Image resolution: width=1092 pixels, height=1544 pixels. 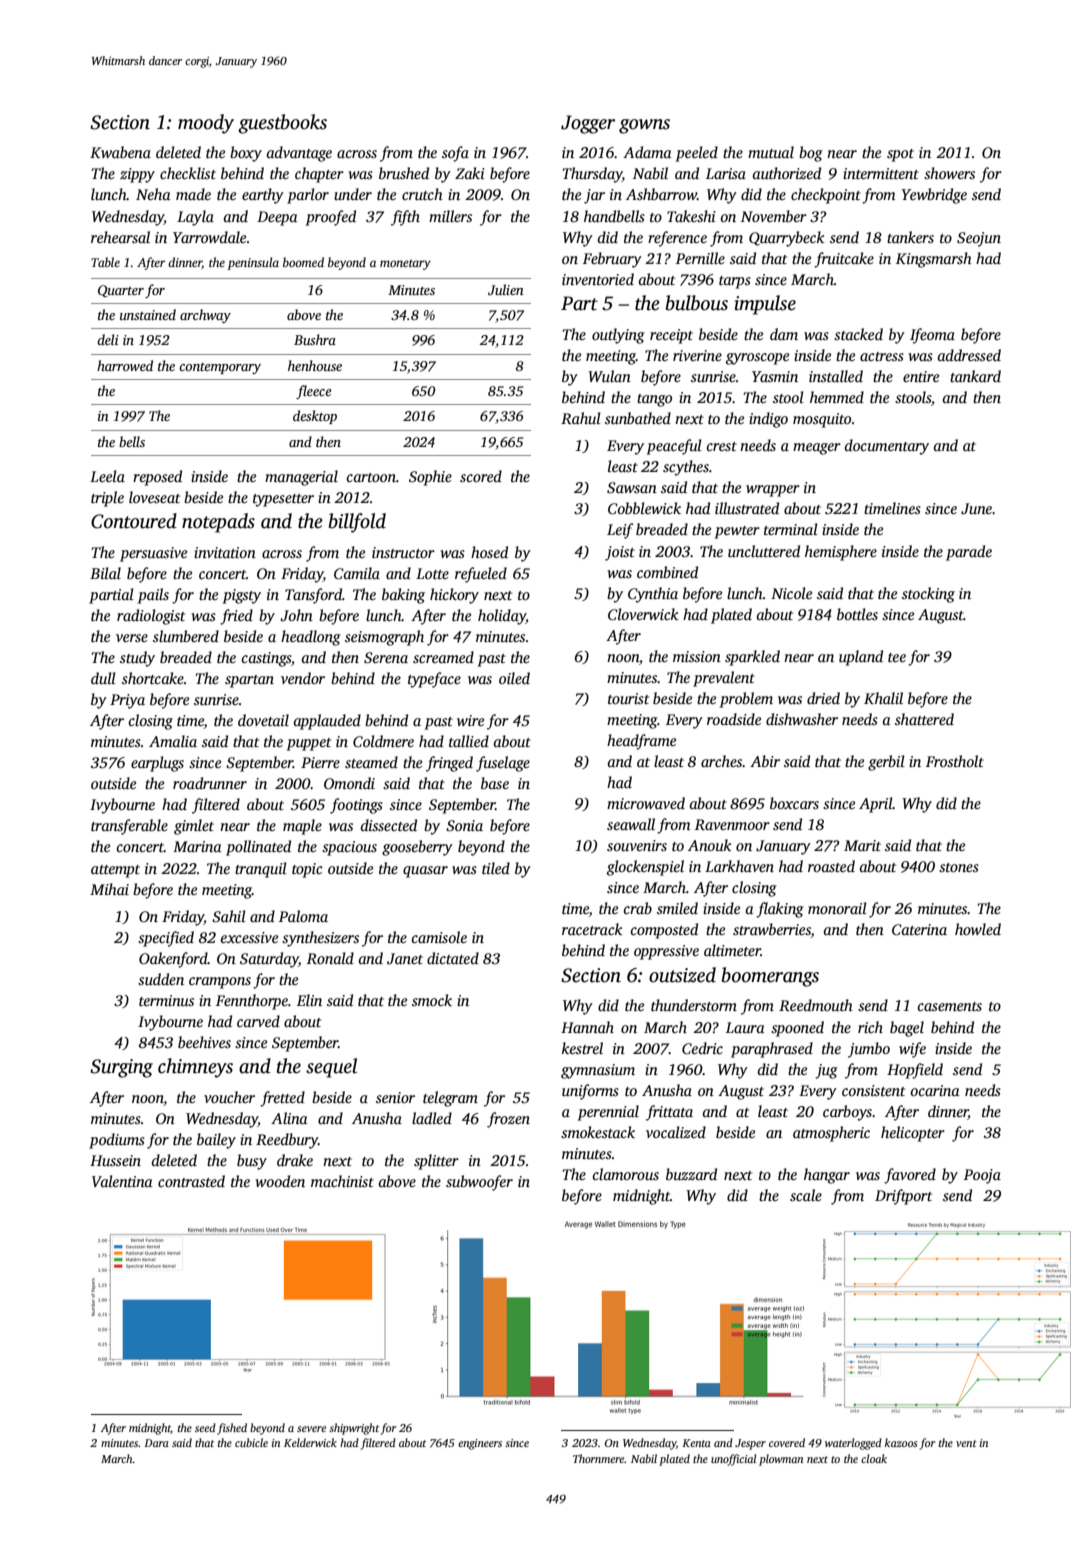 I want to click on Caterina, so click(x=919, y=930).
